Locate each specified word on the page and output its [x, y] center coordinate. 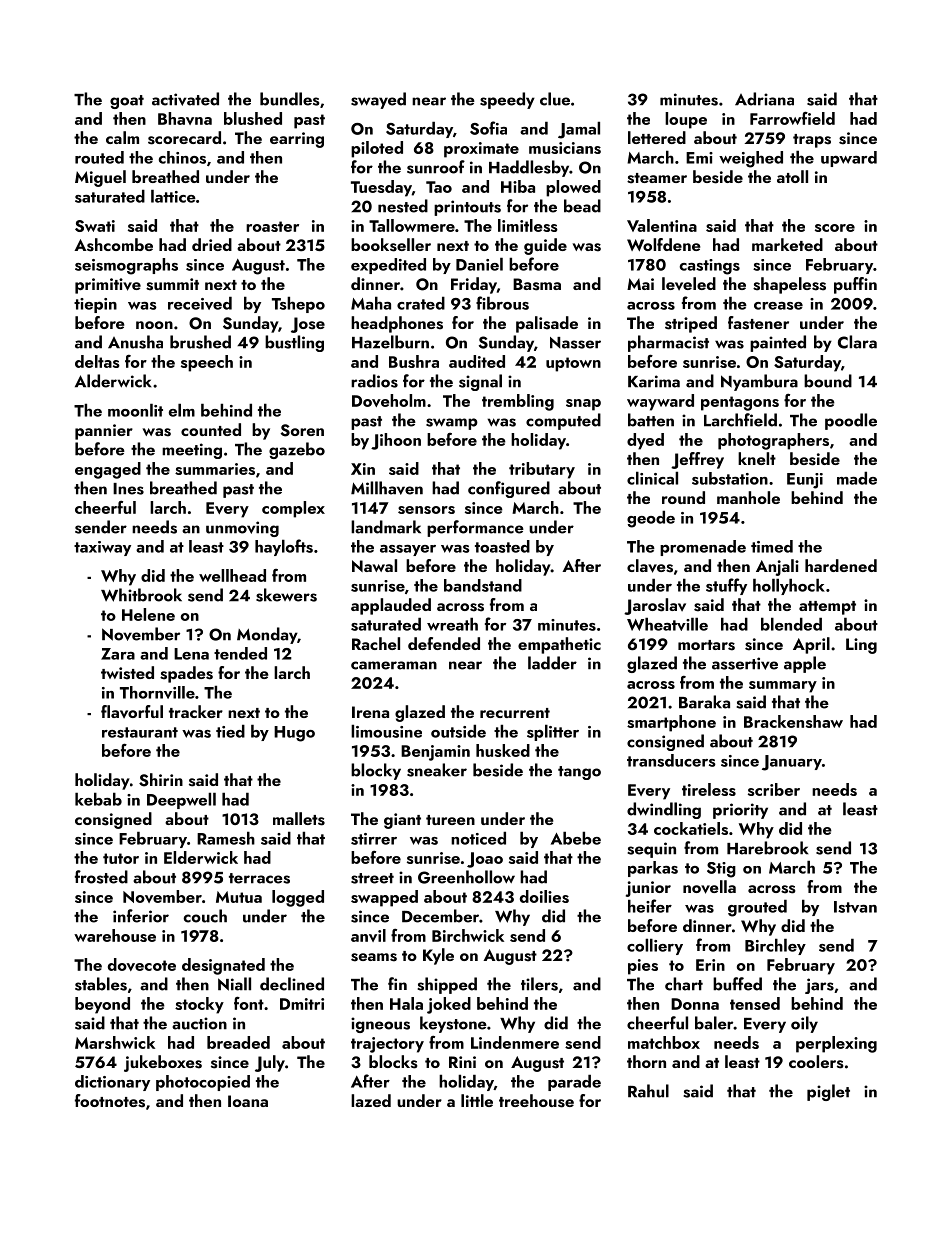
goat [127, 102]
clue [555, 99]
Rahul [648, 1091]
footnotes [110, 1101]
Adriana [764, 99]
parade [574, 1082]
